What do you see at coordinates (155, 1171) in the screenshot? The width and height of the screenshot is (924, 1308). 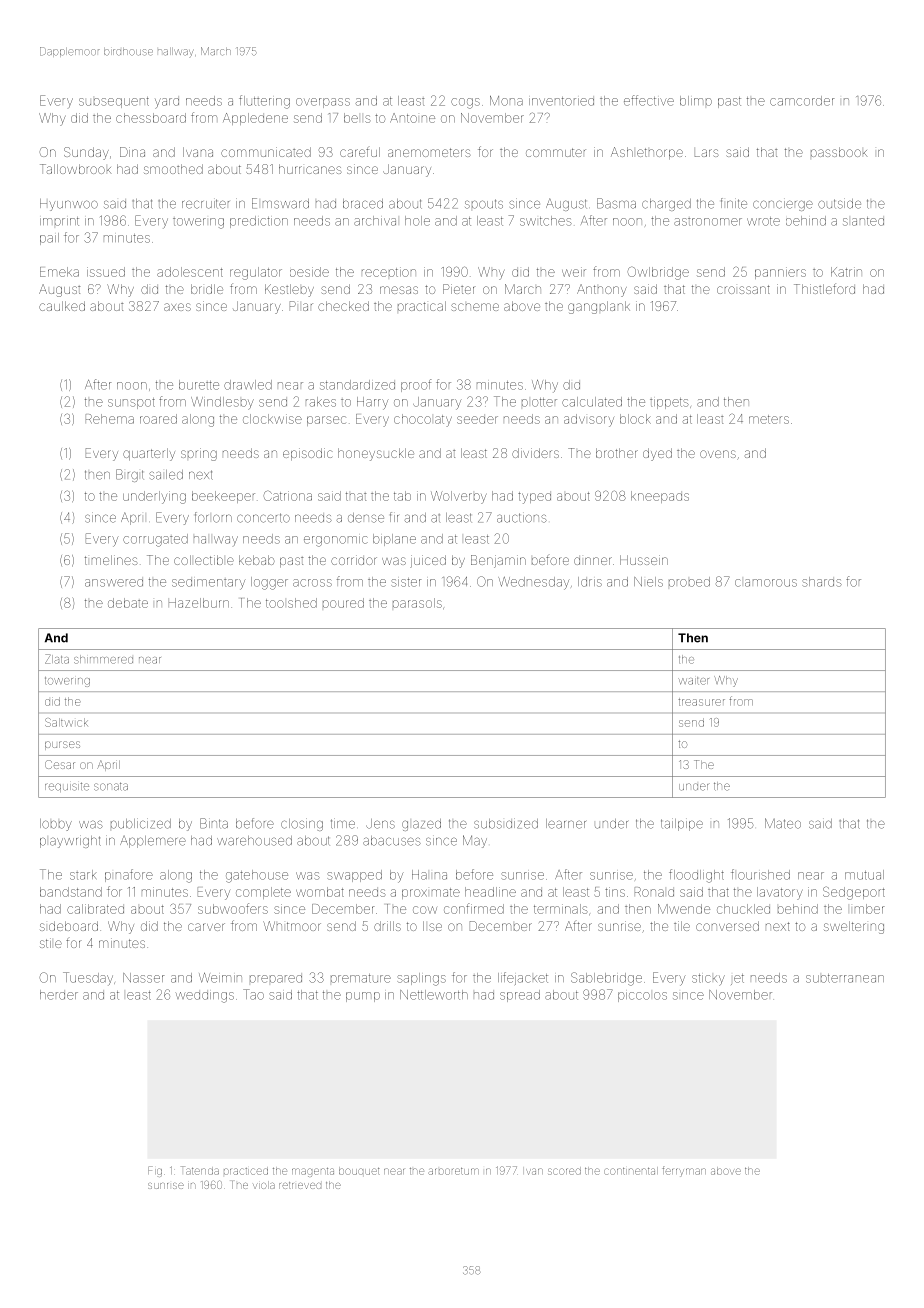 I see `Fig` at bounding box center [155, 1171].
